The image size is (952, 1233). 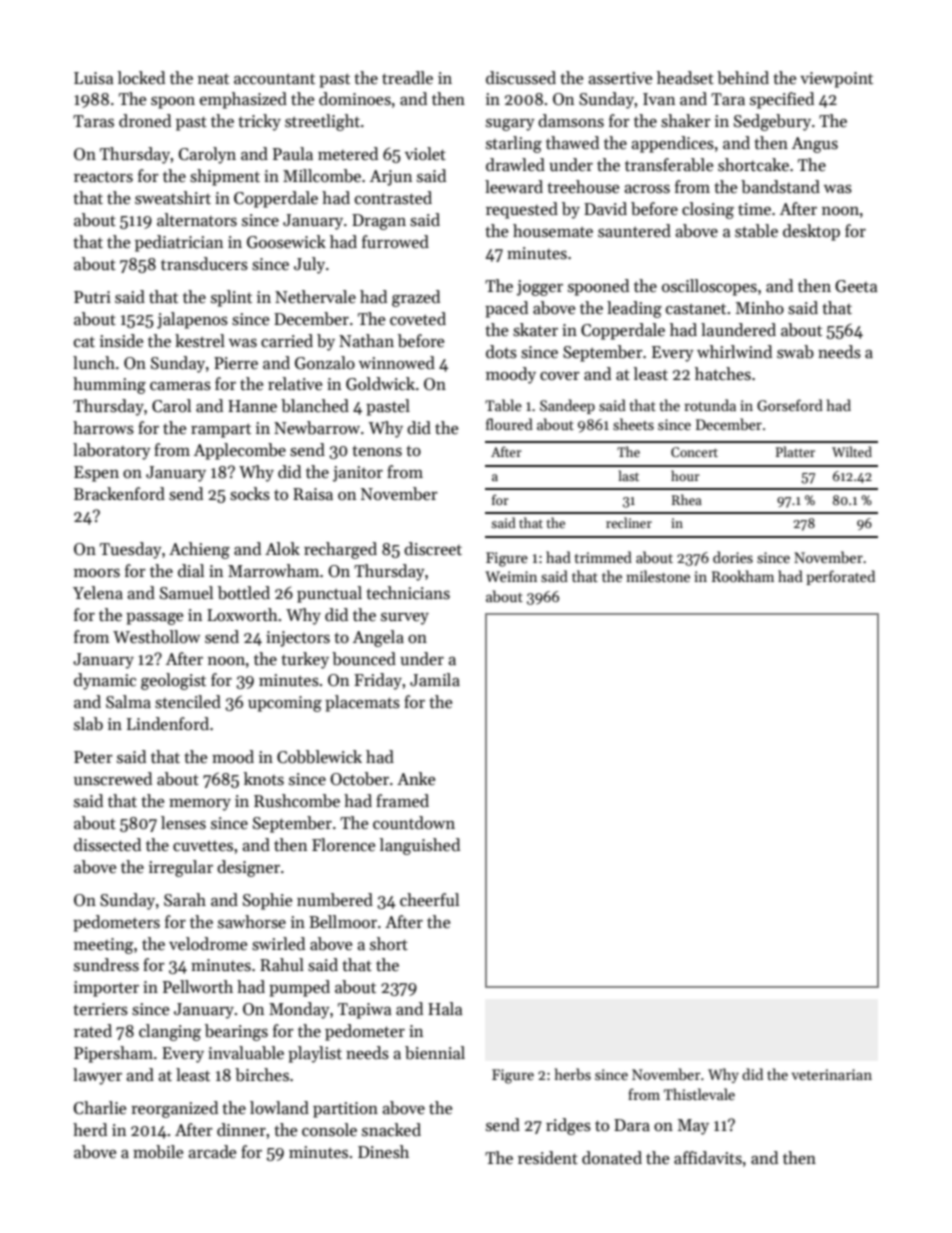 I want to click on socks, so click(x=250, y=494).
